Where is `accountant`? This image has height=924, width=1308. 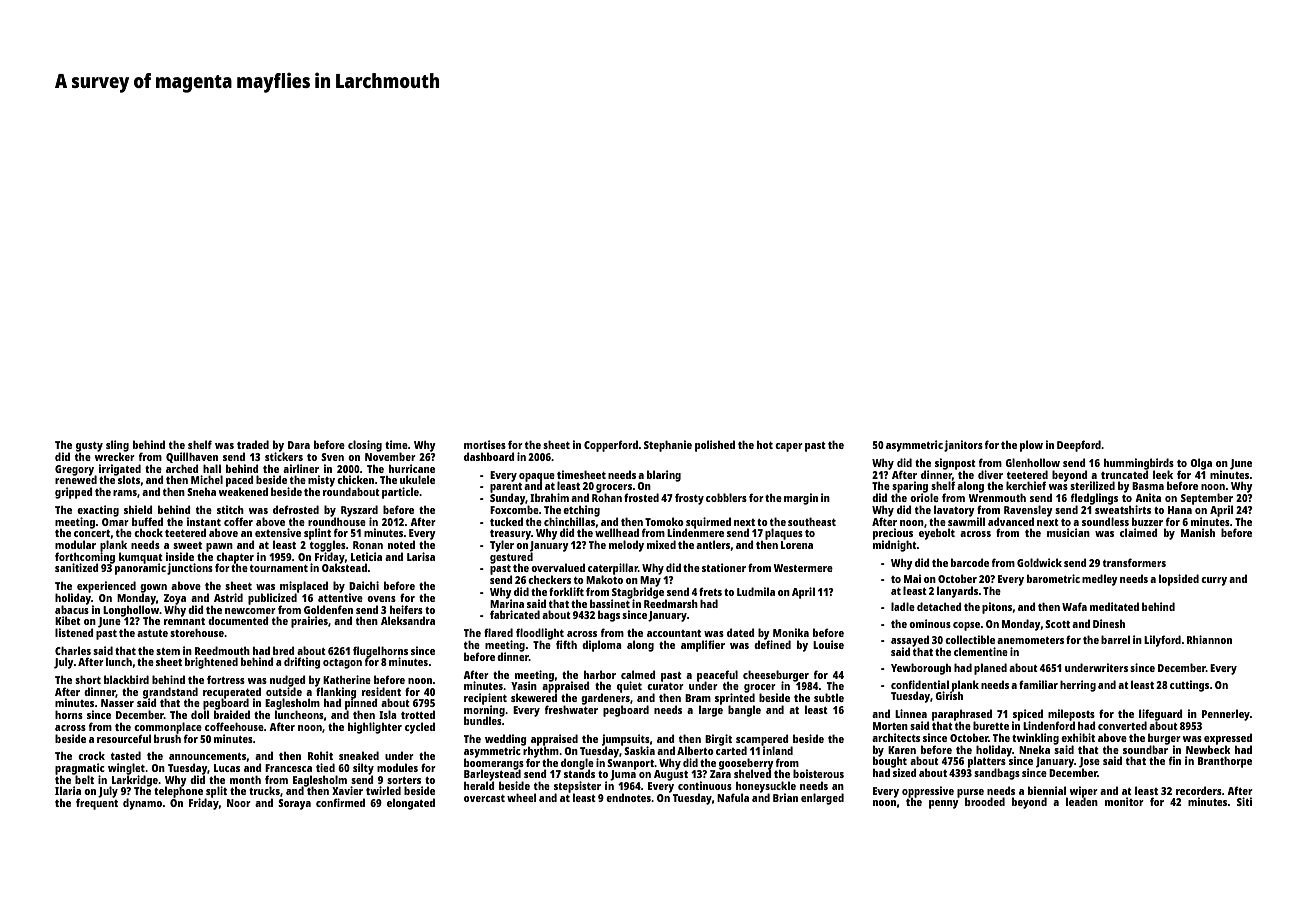
accountant is located at coordinates (674, 633).
